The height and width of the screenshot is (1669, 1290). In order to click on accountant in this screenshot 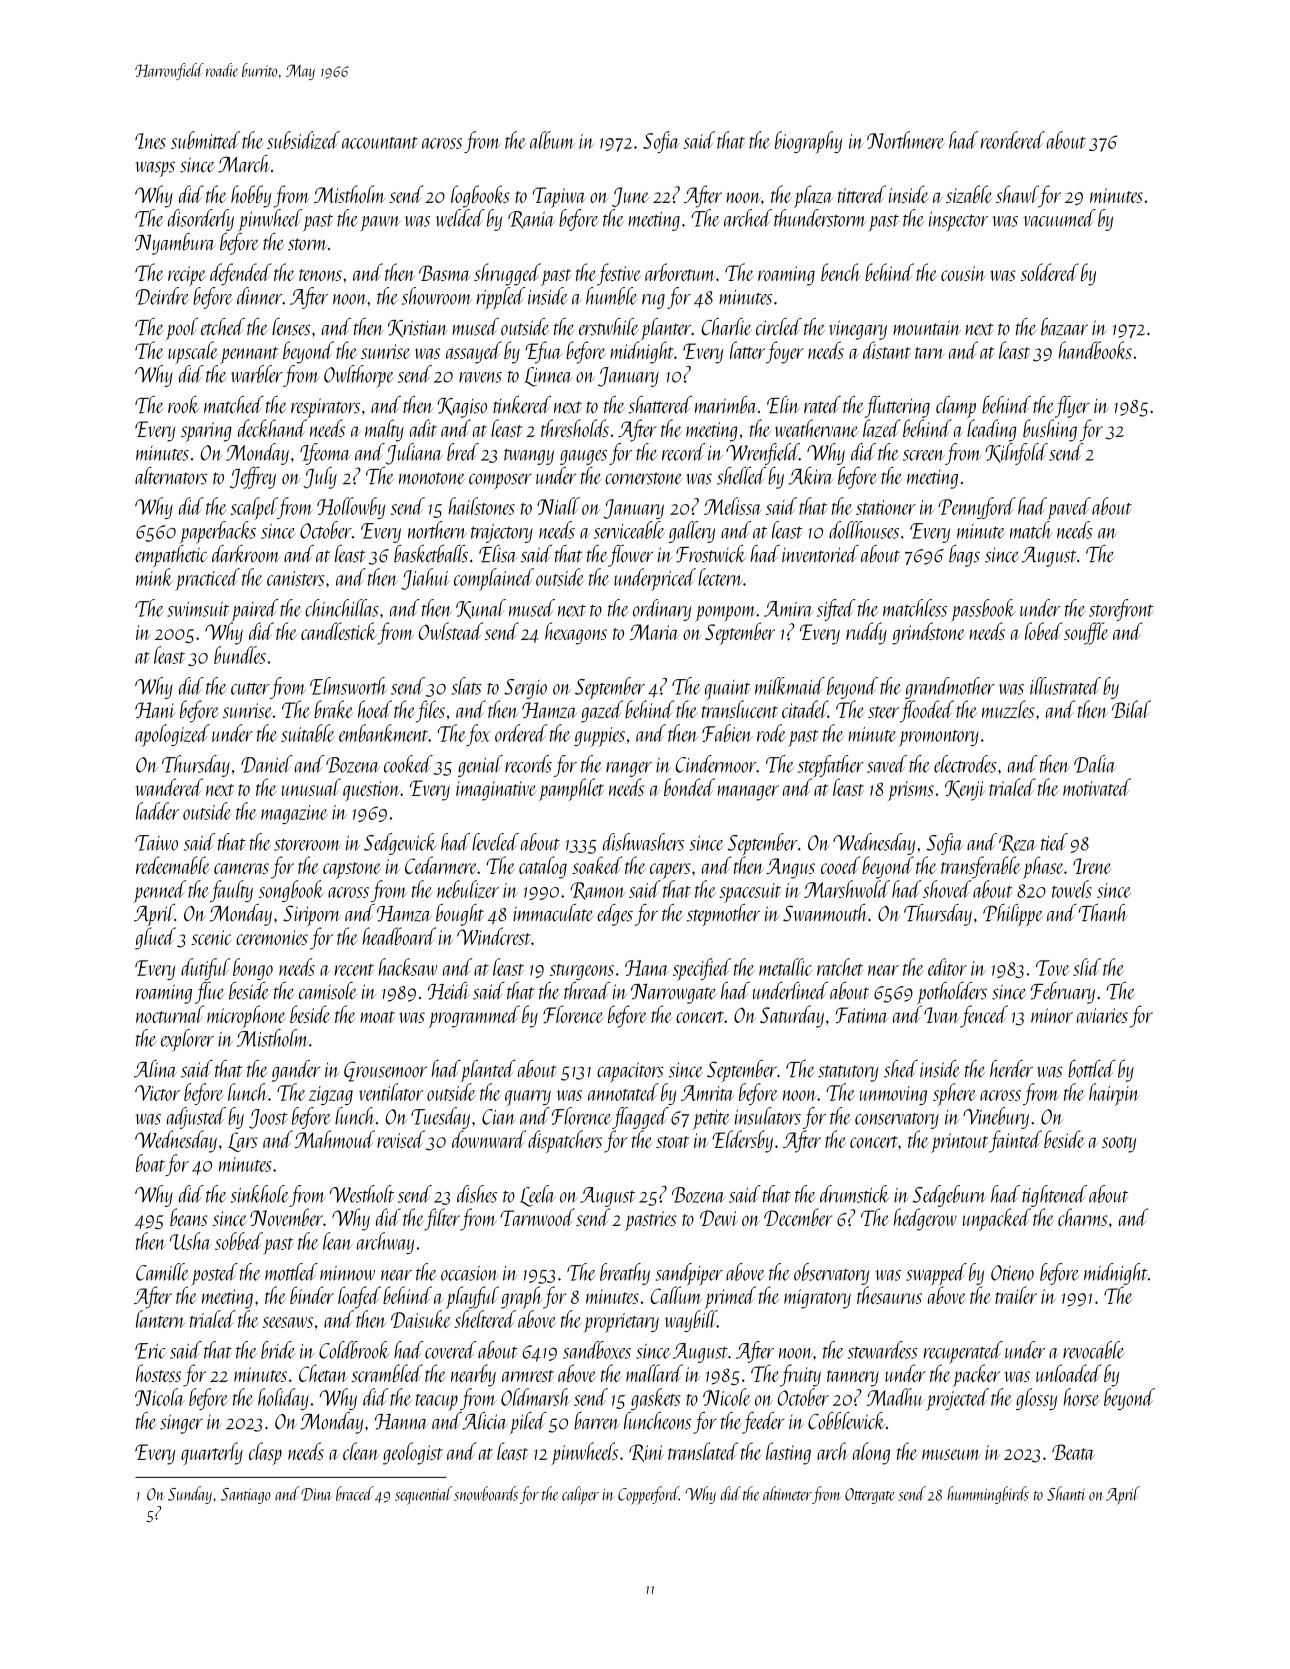, I will do `click(380, 143)`.
